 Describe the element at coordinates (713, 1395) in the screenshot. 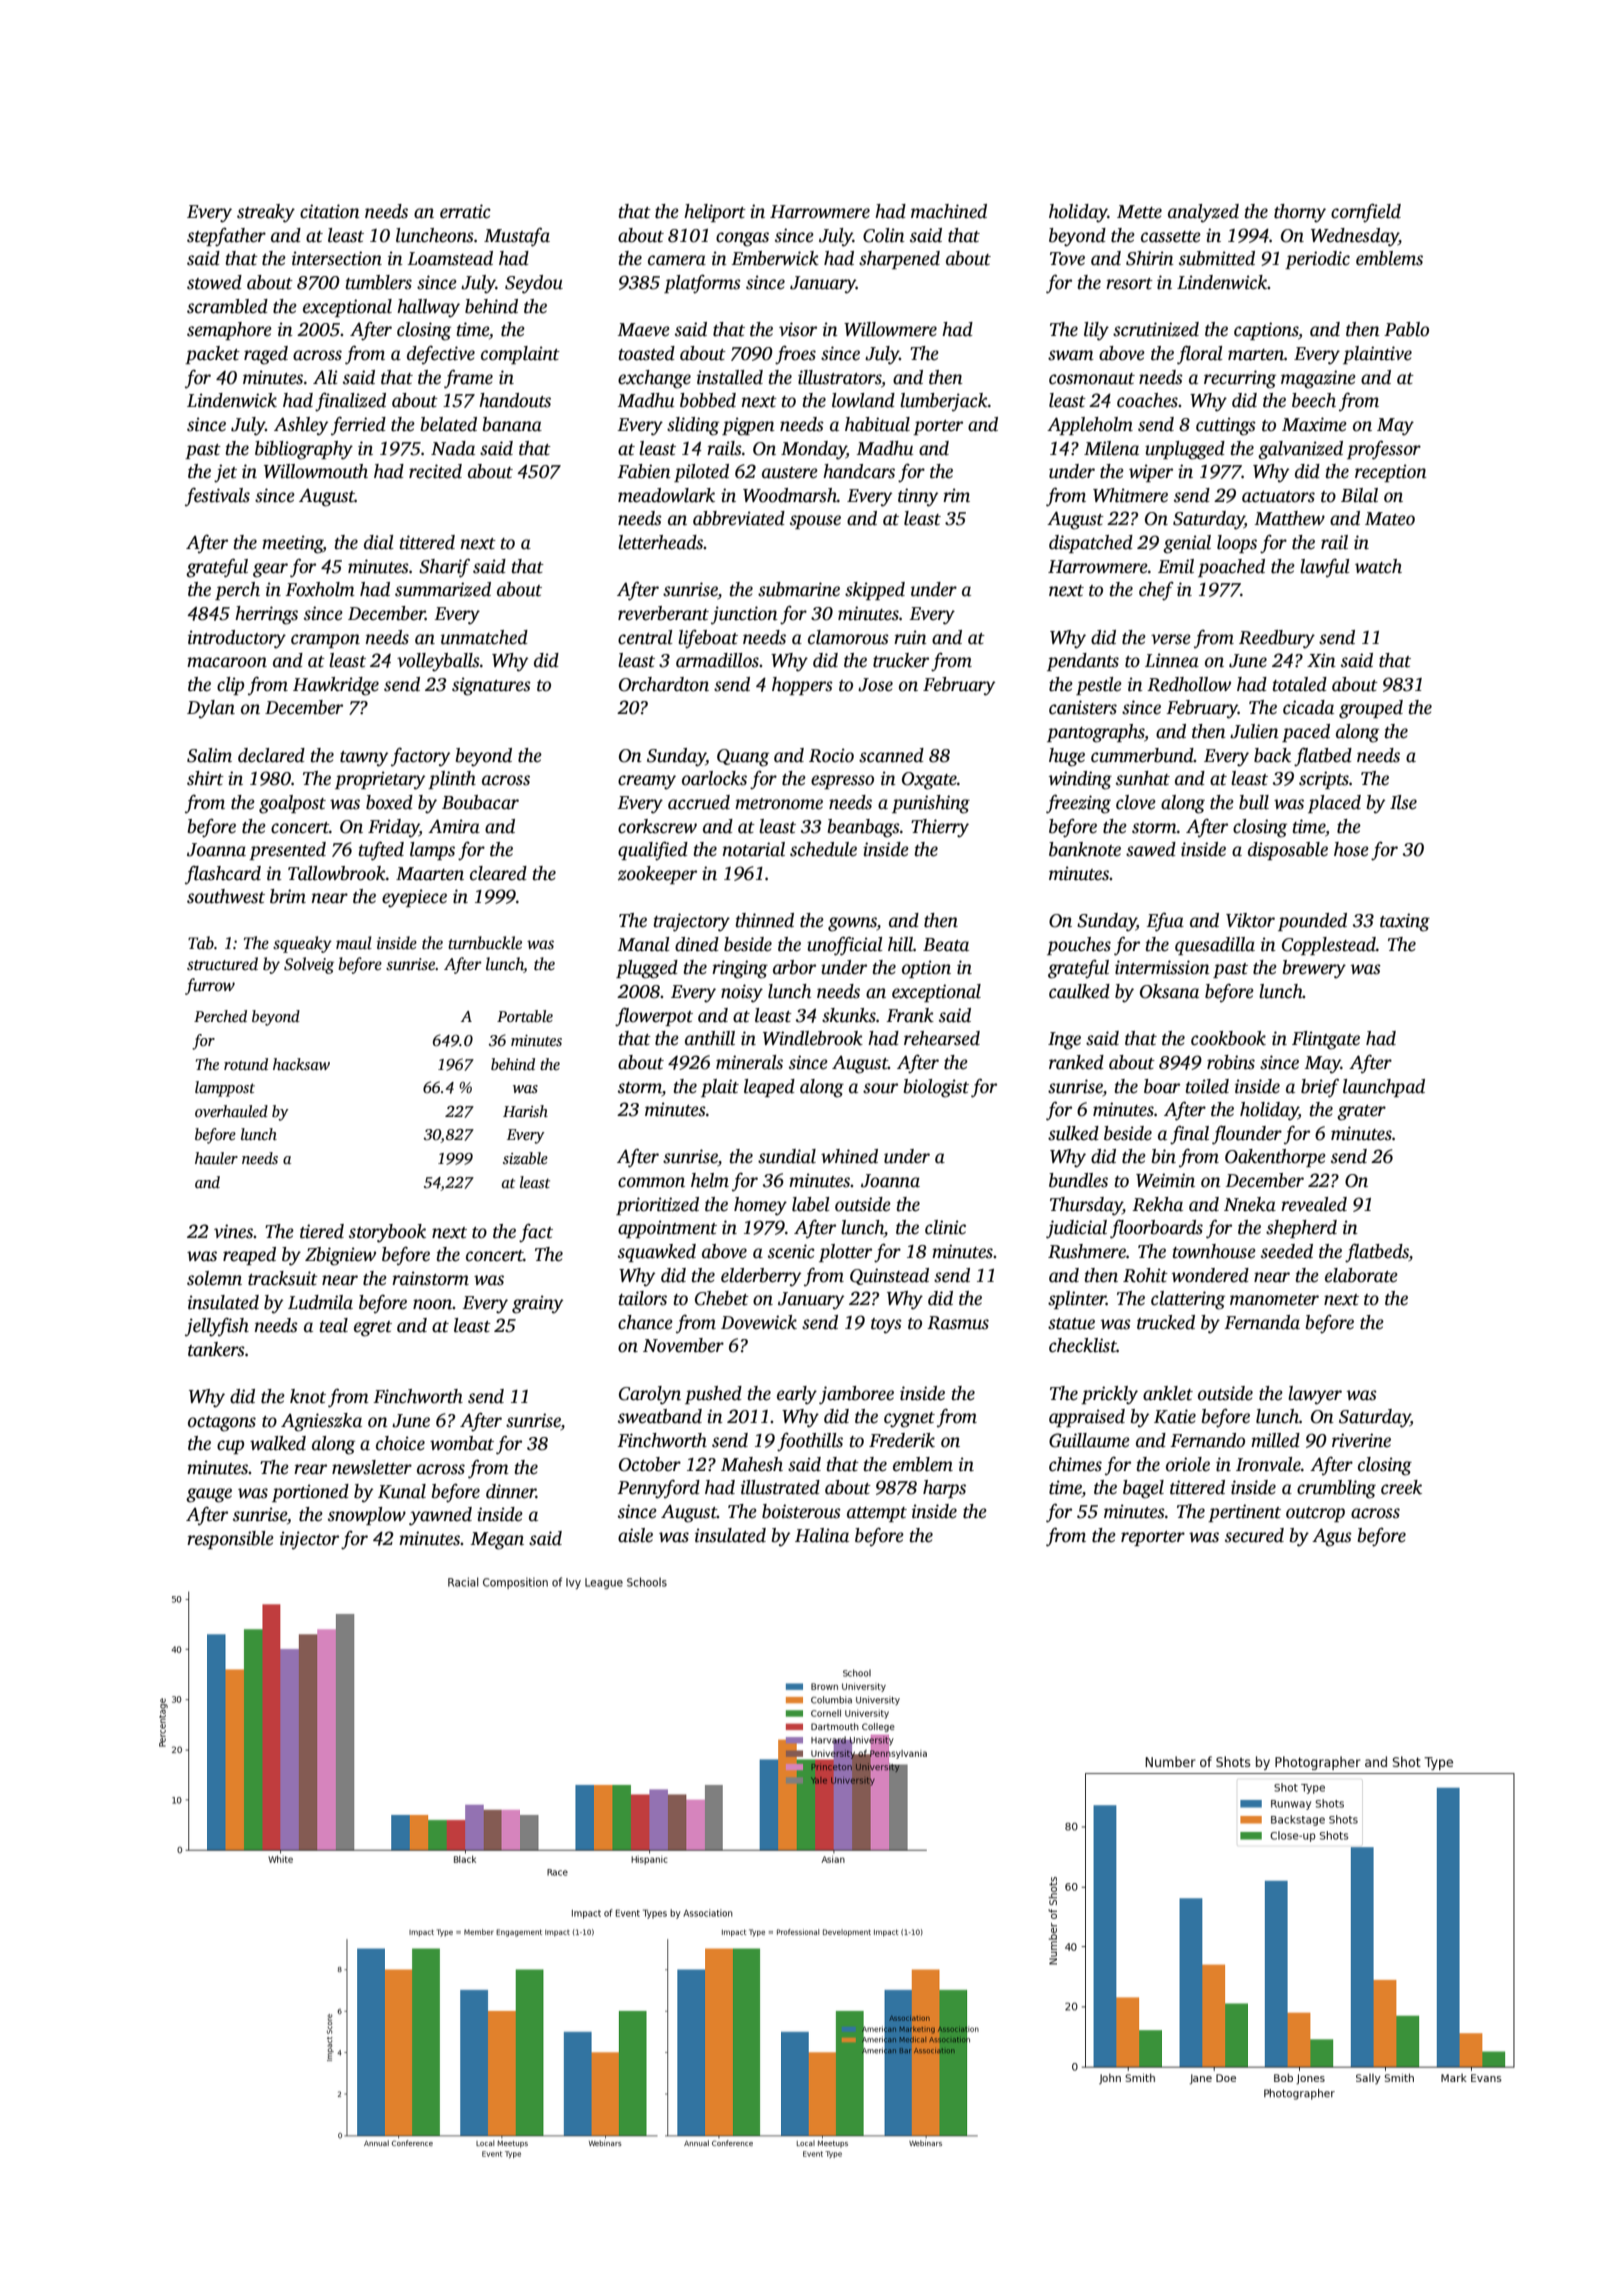

I see `pushed` at that location.
